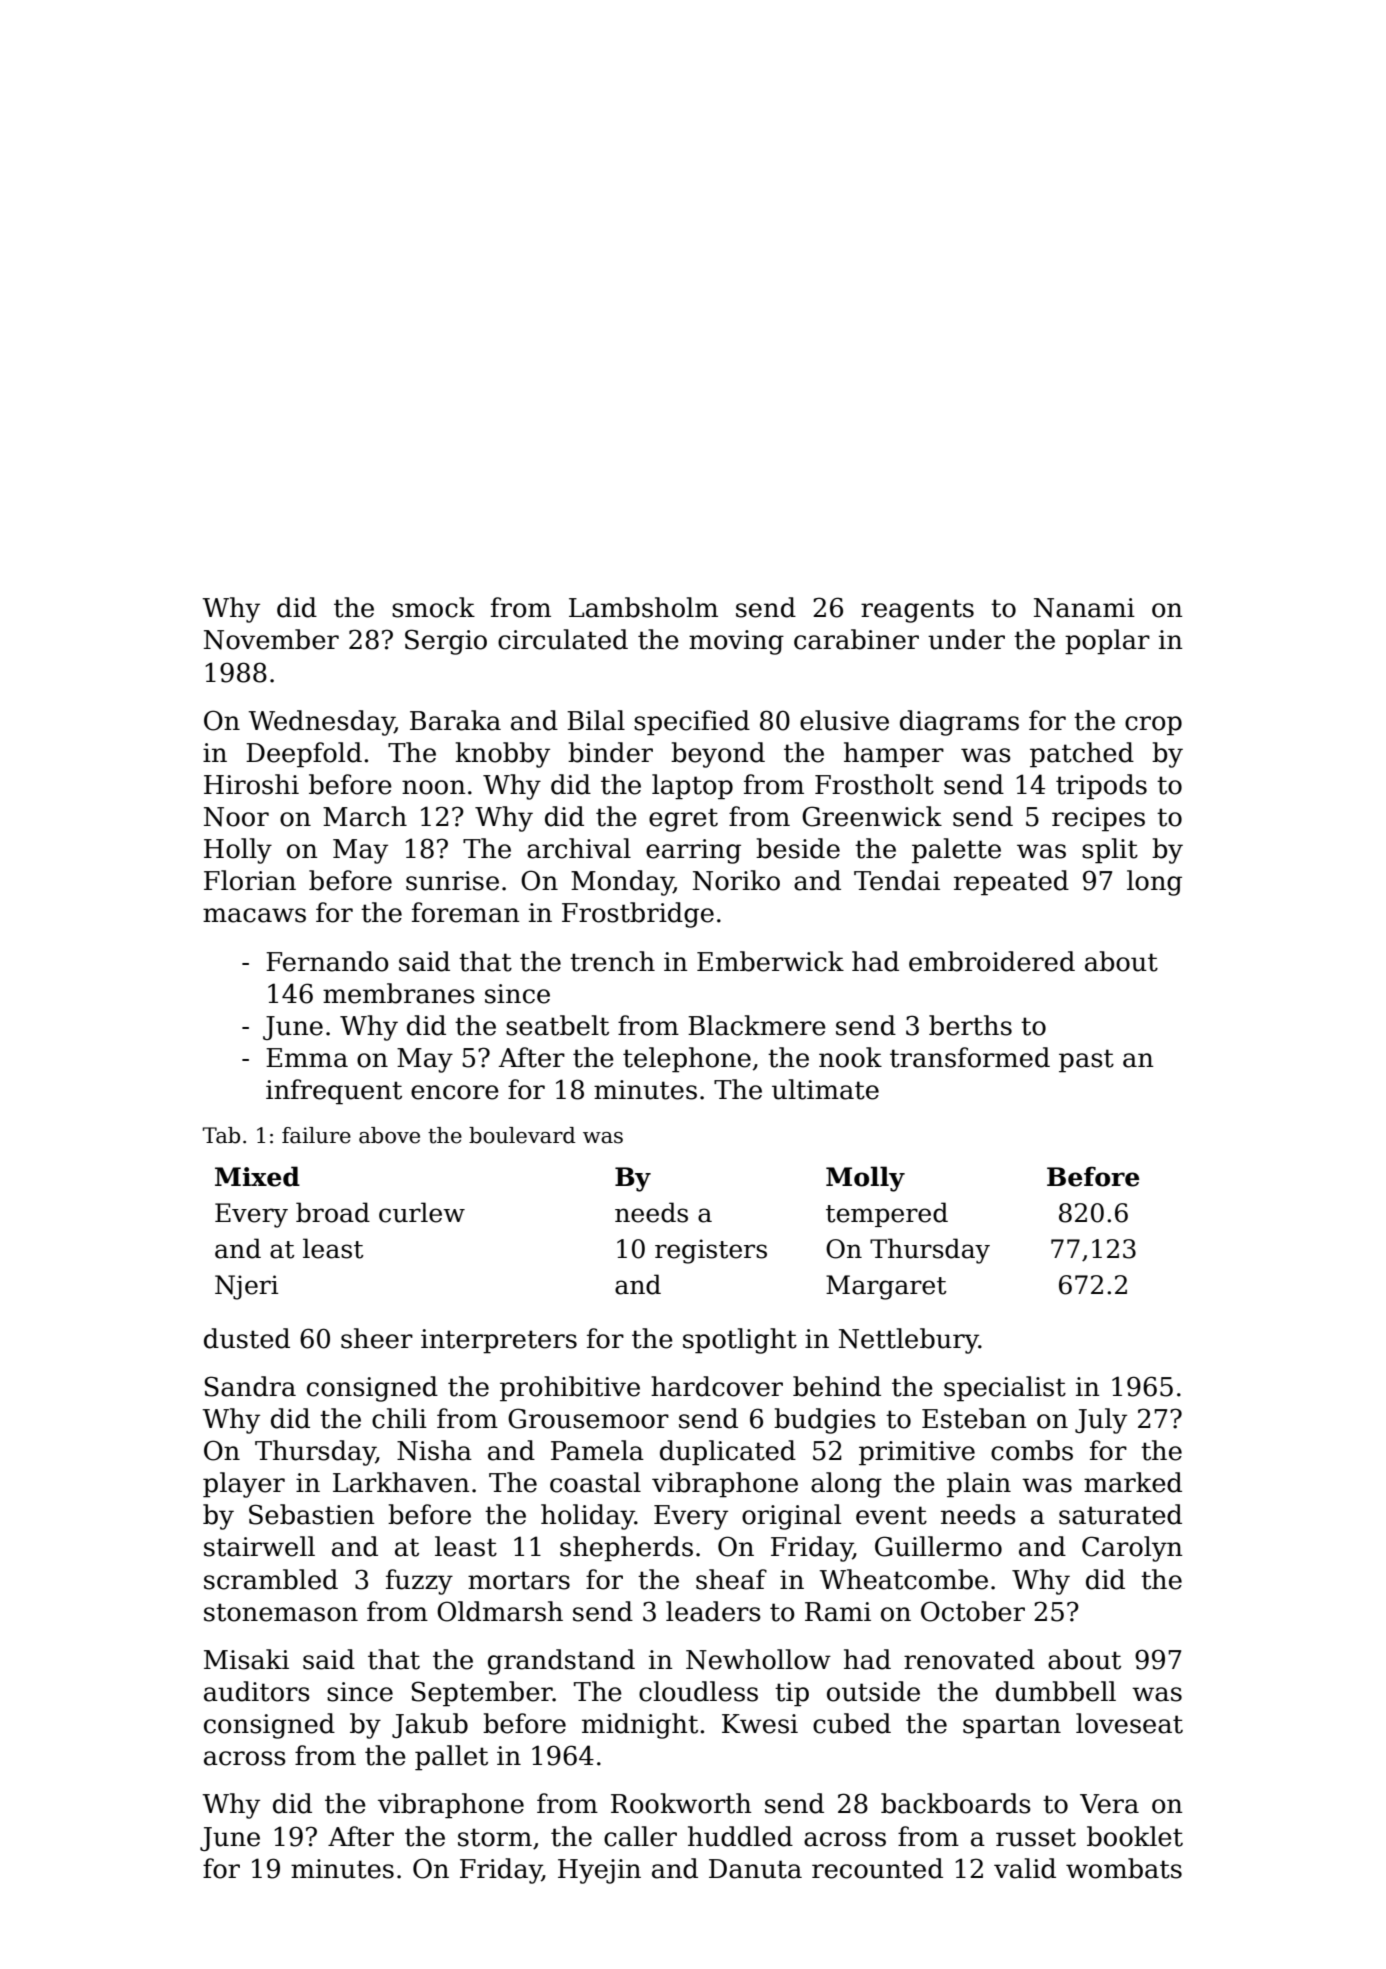 The height and width of the image is (1969, 1386). What do you see at coordinates (740, 1341) in the image?
I see `spotlight` at bounding box center [740, 1341].
